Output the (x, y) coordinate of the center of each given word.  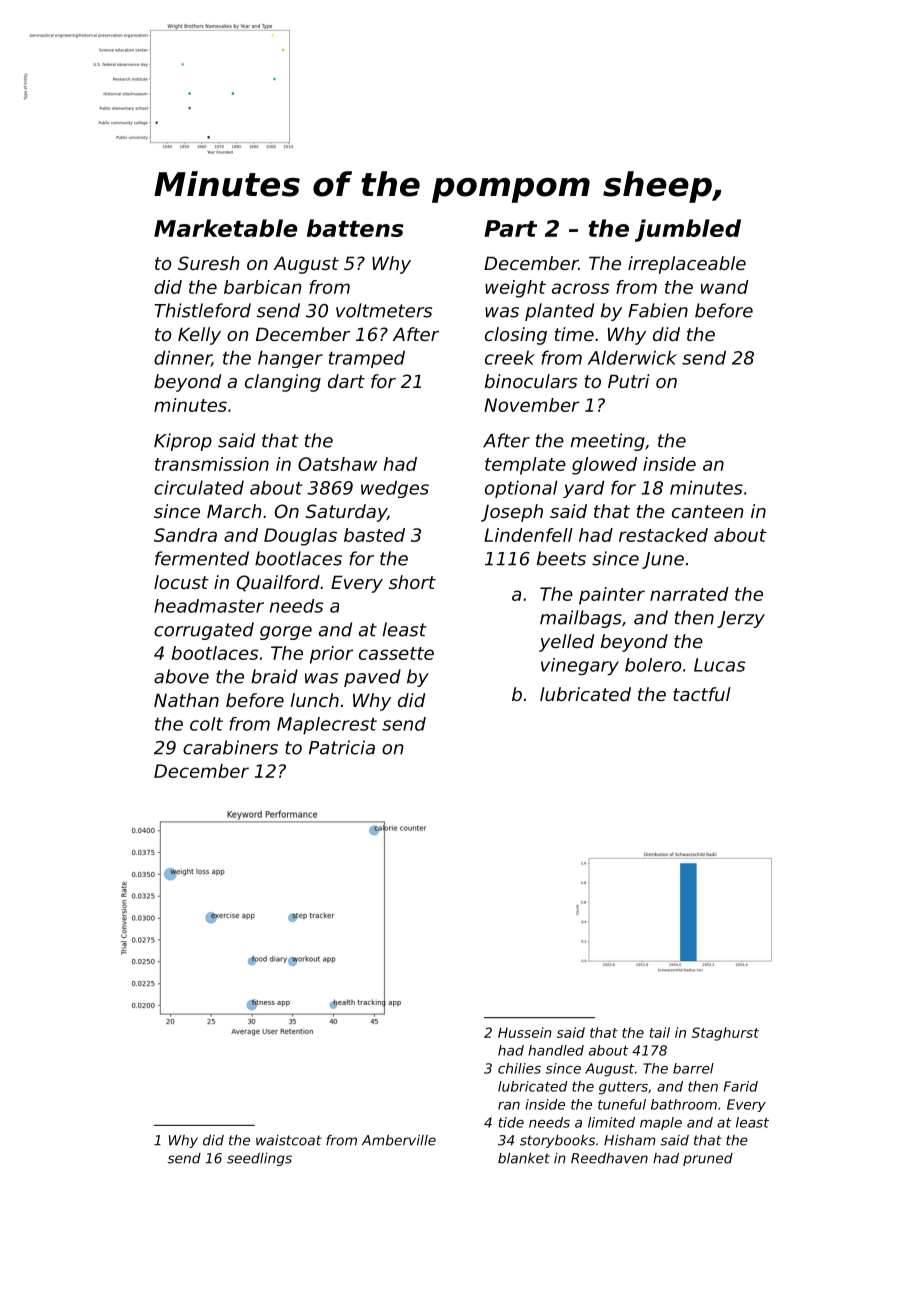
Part (510, 228)
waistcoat (289, 1140)
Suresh (209, 263)
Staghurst (725, 1034)
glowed (604, 466)
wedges (395, 489)
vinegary (580, 667)
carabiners (230, 747)
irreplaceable (687, 265)
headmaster (209, 606)
